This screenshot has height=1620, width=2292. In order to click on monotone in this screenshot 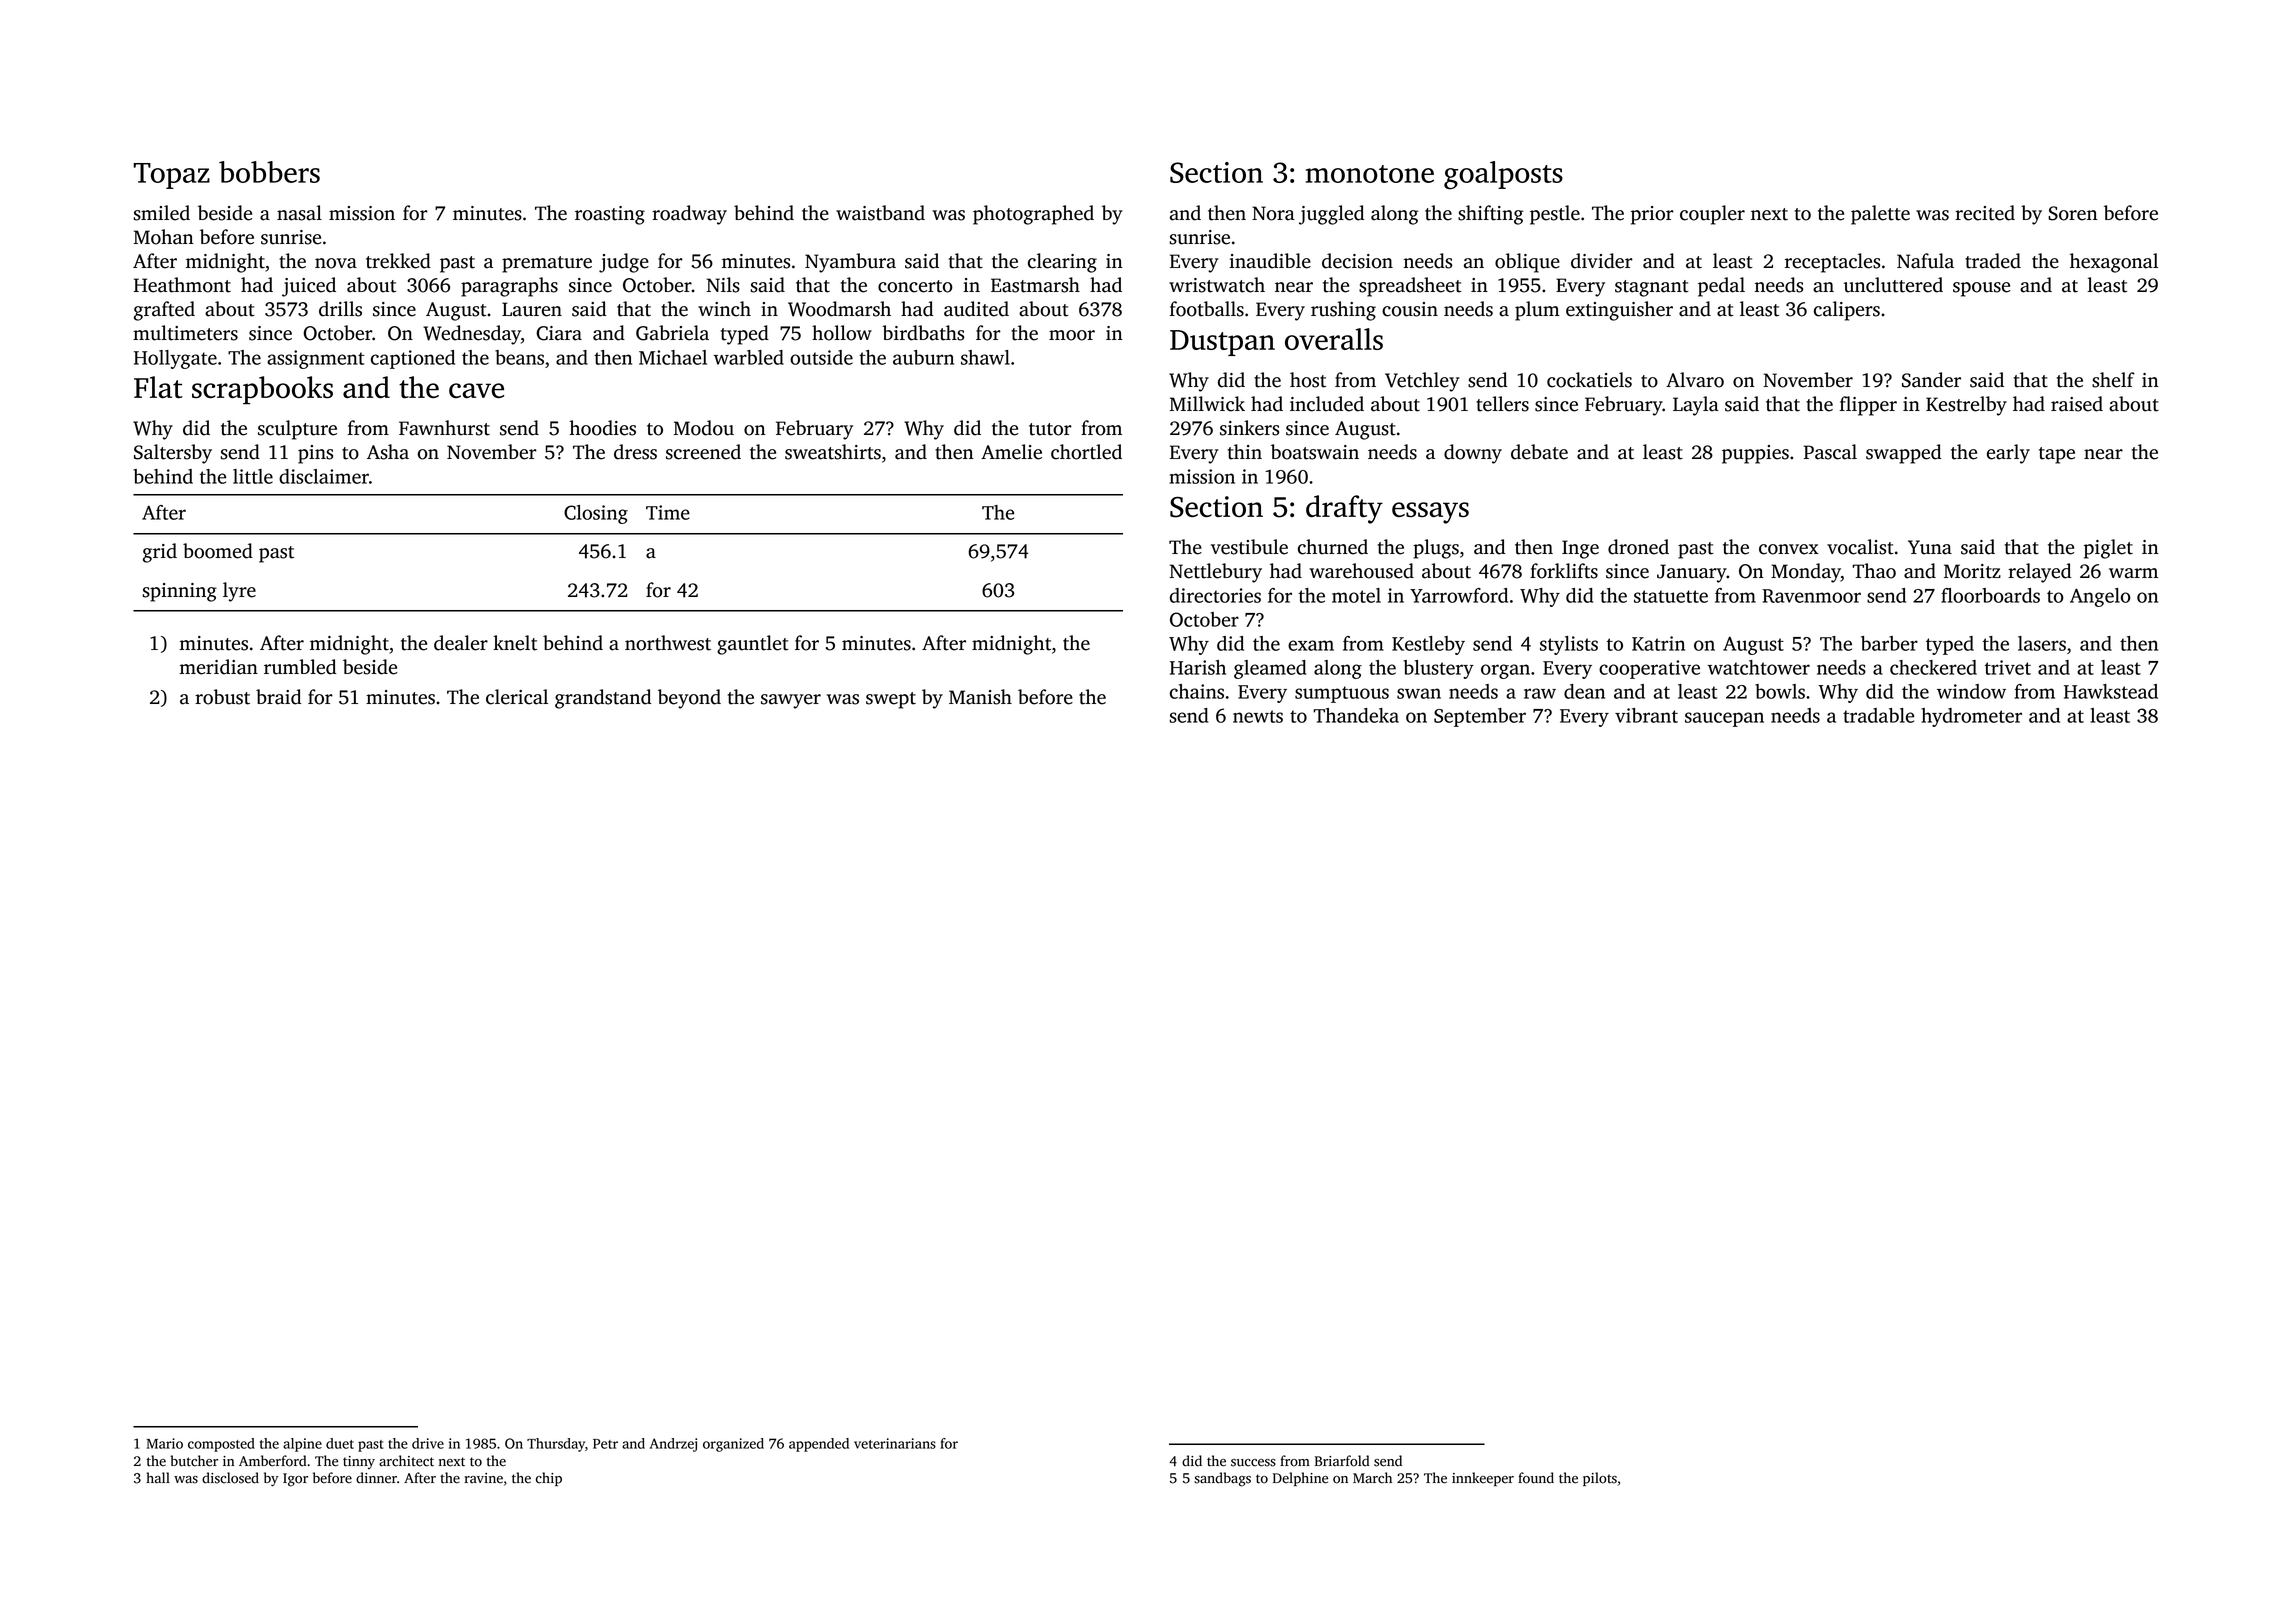, I will do `click(1370, 174)`.
